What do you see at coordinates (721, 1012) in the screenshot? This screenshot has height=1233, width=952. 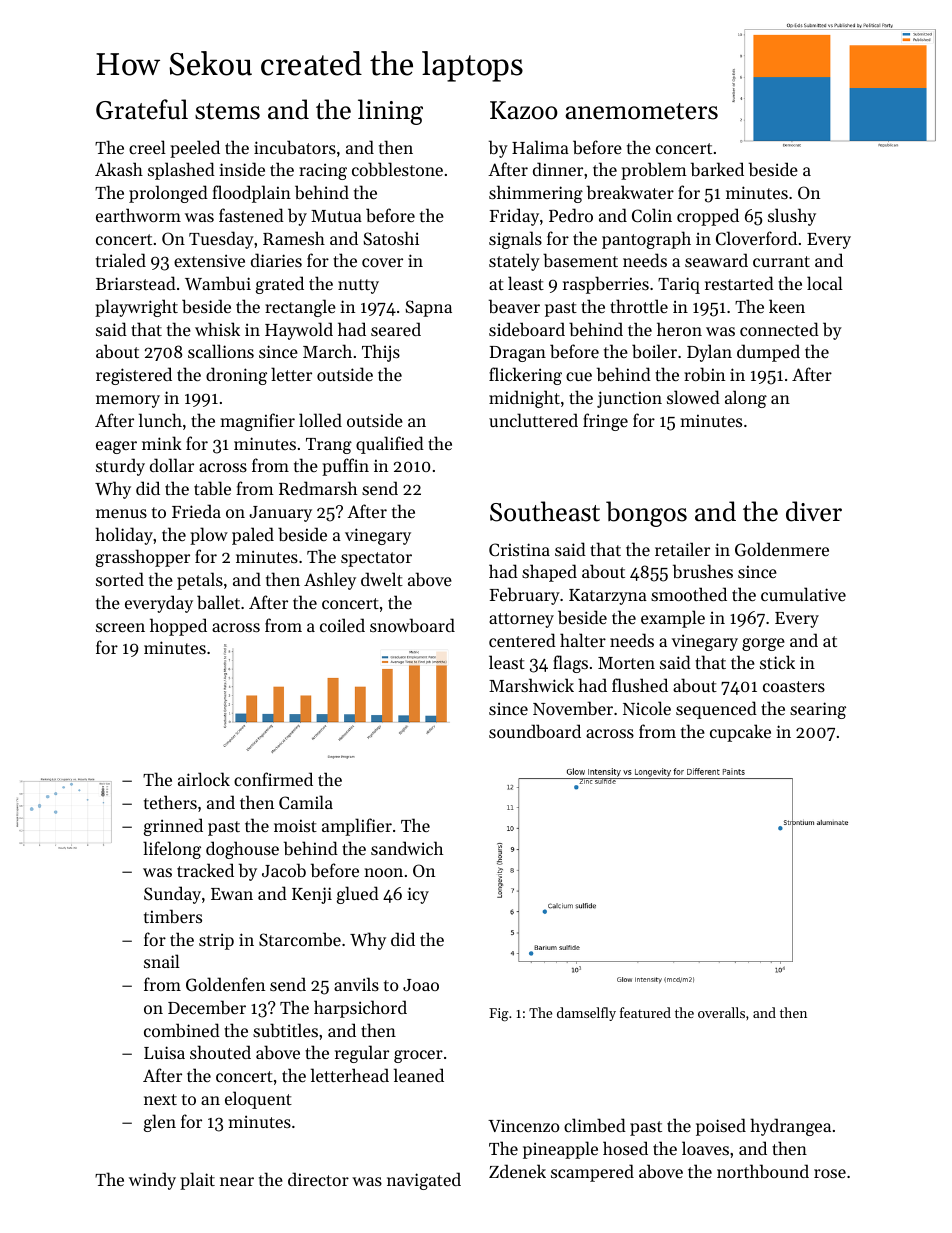 I see `overalls` at bounding box center [721, 1012].
